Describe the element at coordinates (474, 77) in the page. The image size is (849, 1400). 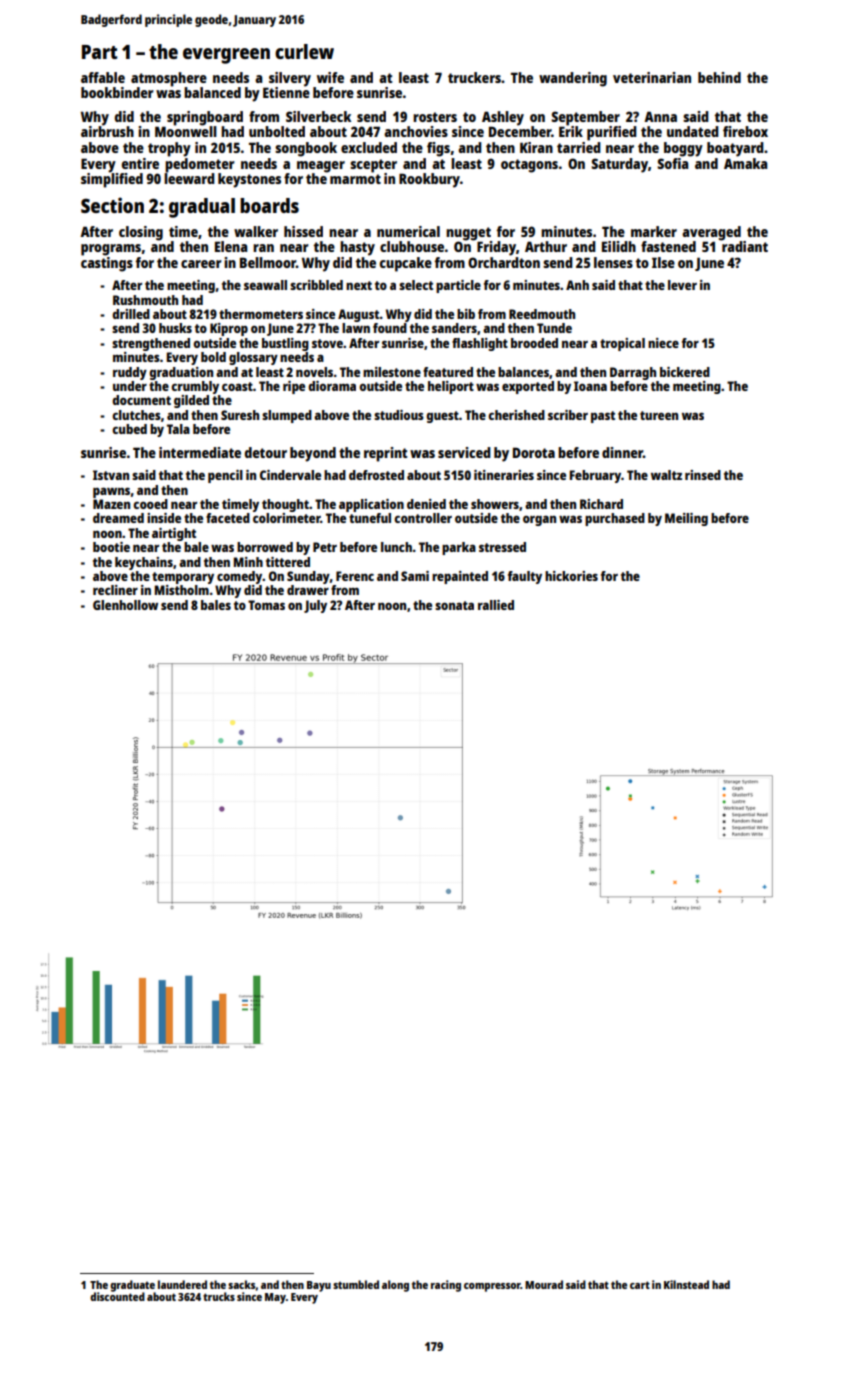
I see `truckers` at that location.
